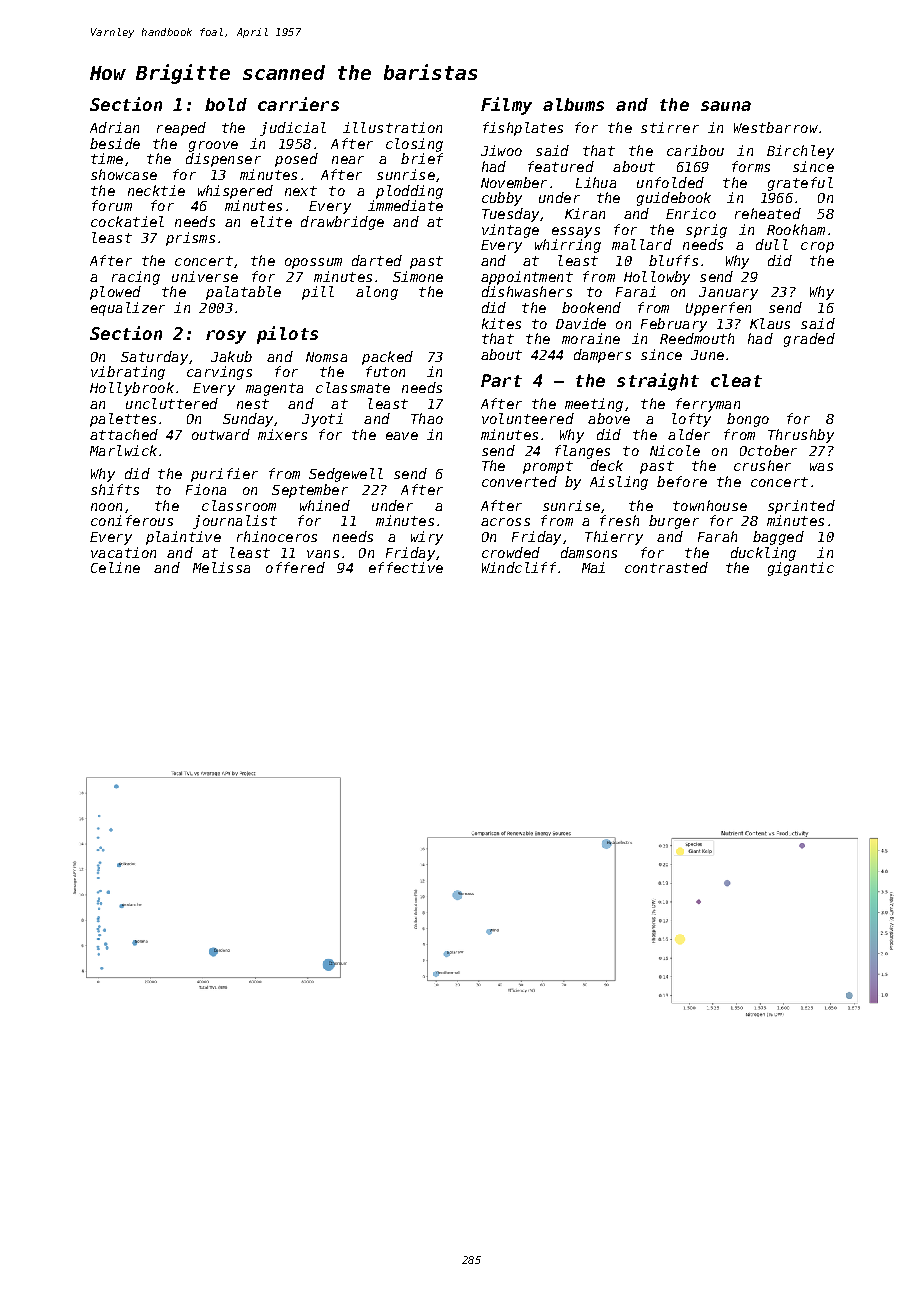 This page has width=924, height=1308. I want to click on drawbridge, so click(342, 223).
